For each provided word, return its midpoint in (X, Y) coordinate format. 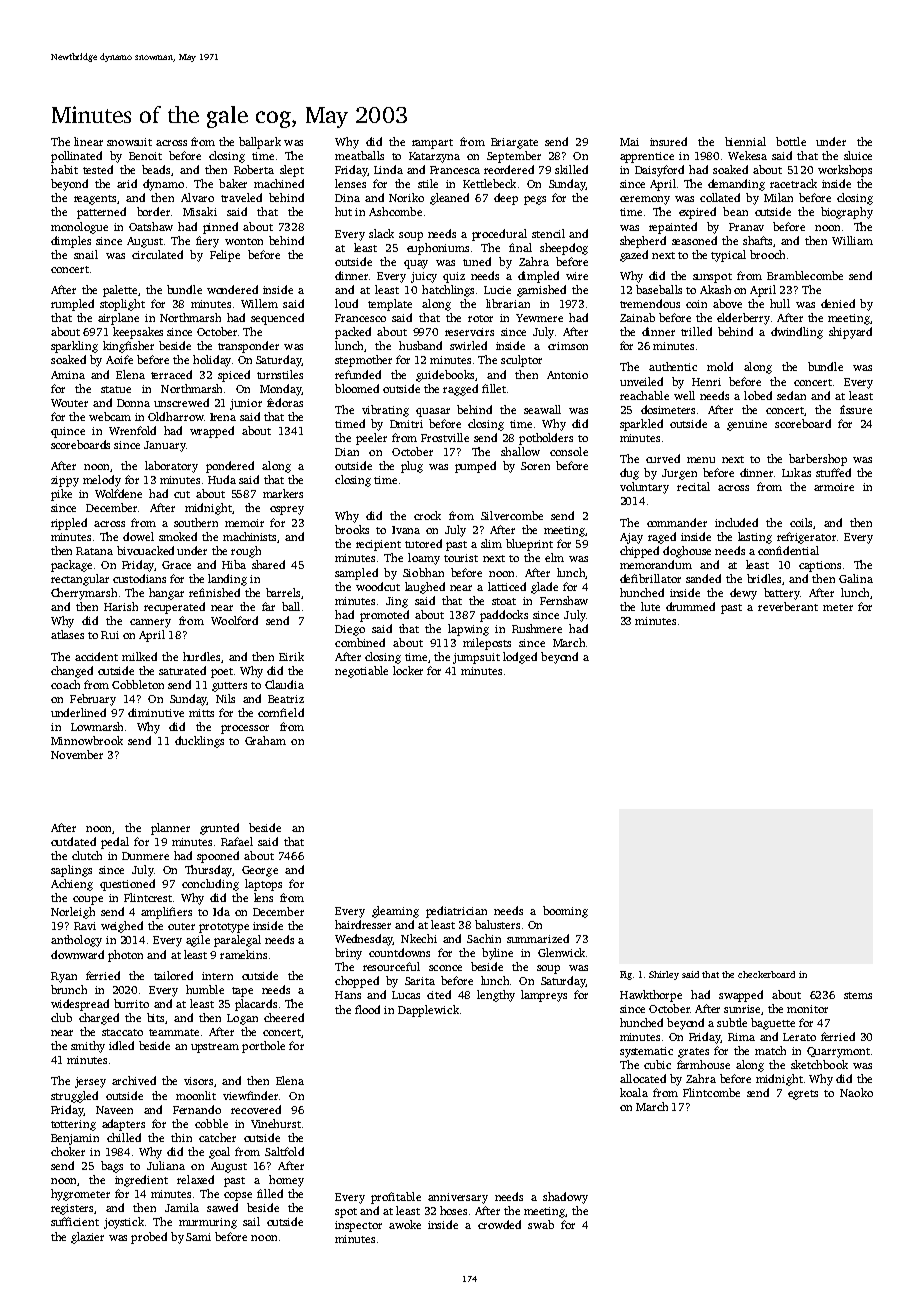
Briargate (514, 143)
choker (68, 1151)
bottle (791, 141)
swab (541, 1224)
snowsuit (129, 142)
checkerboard (766, 974)
